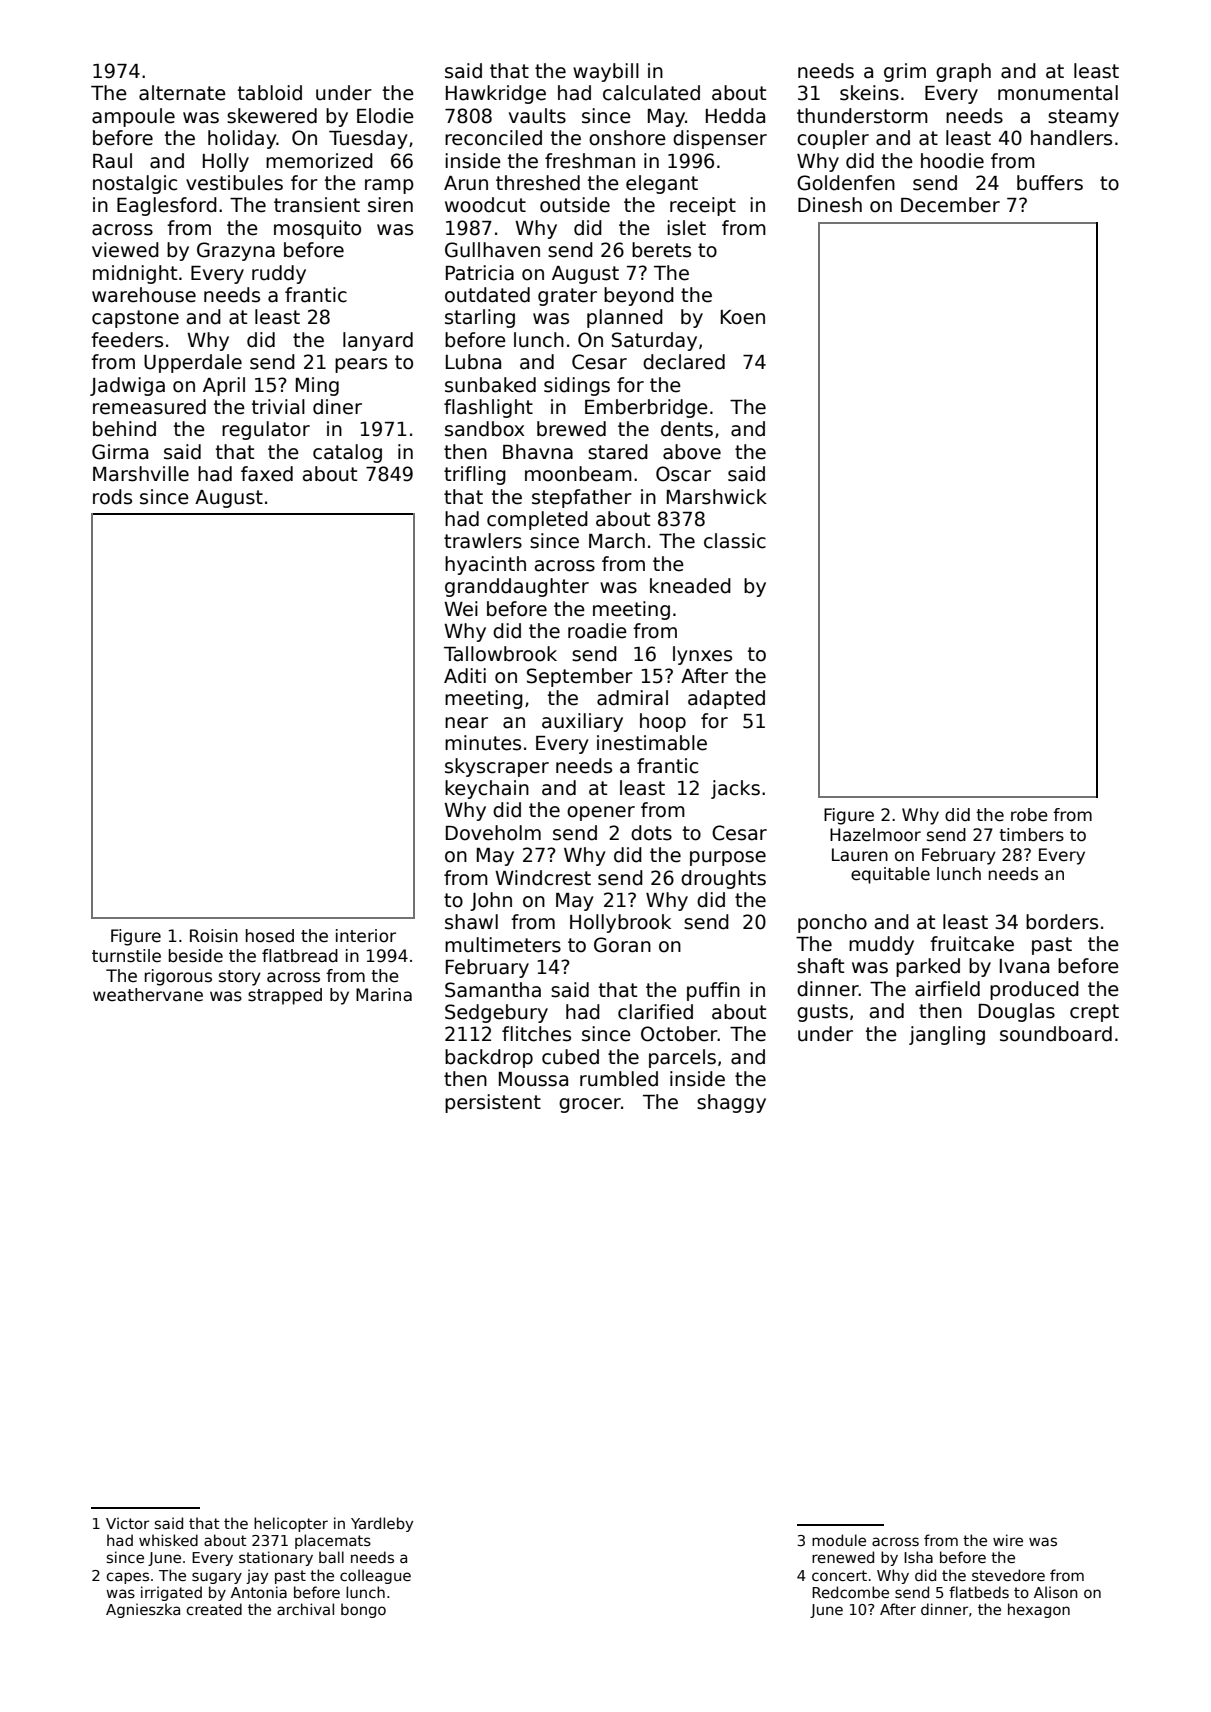 This screenshot has height=1712, width=1211. I want to click on Victor, so click(127, 1523).
